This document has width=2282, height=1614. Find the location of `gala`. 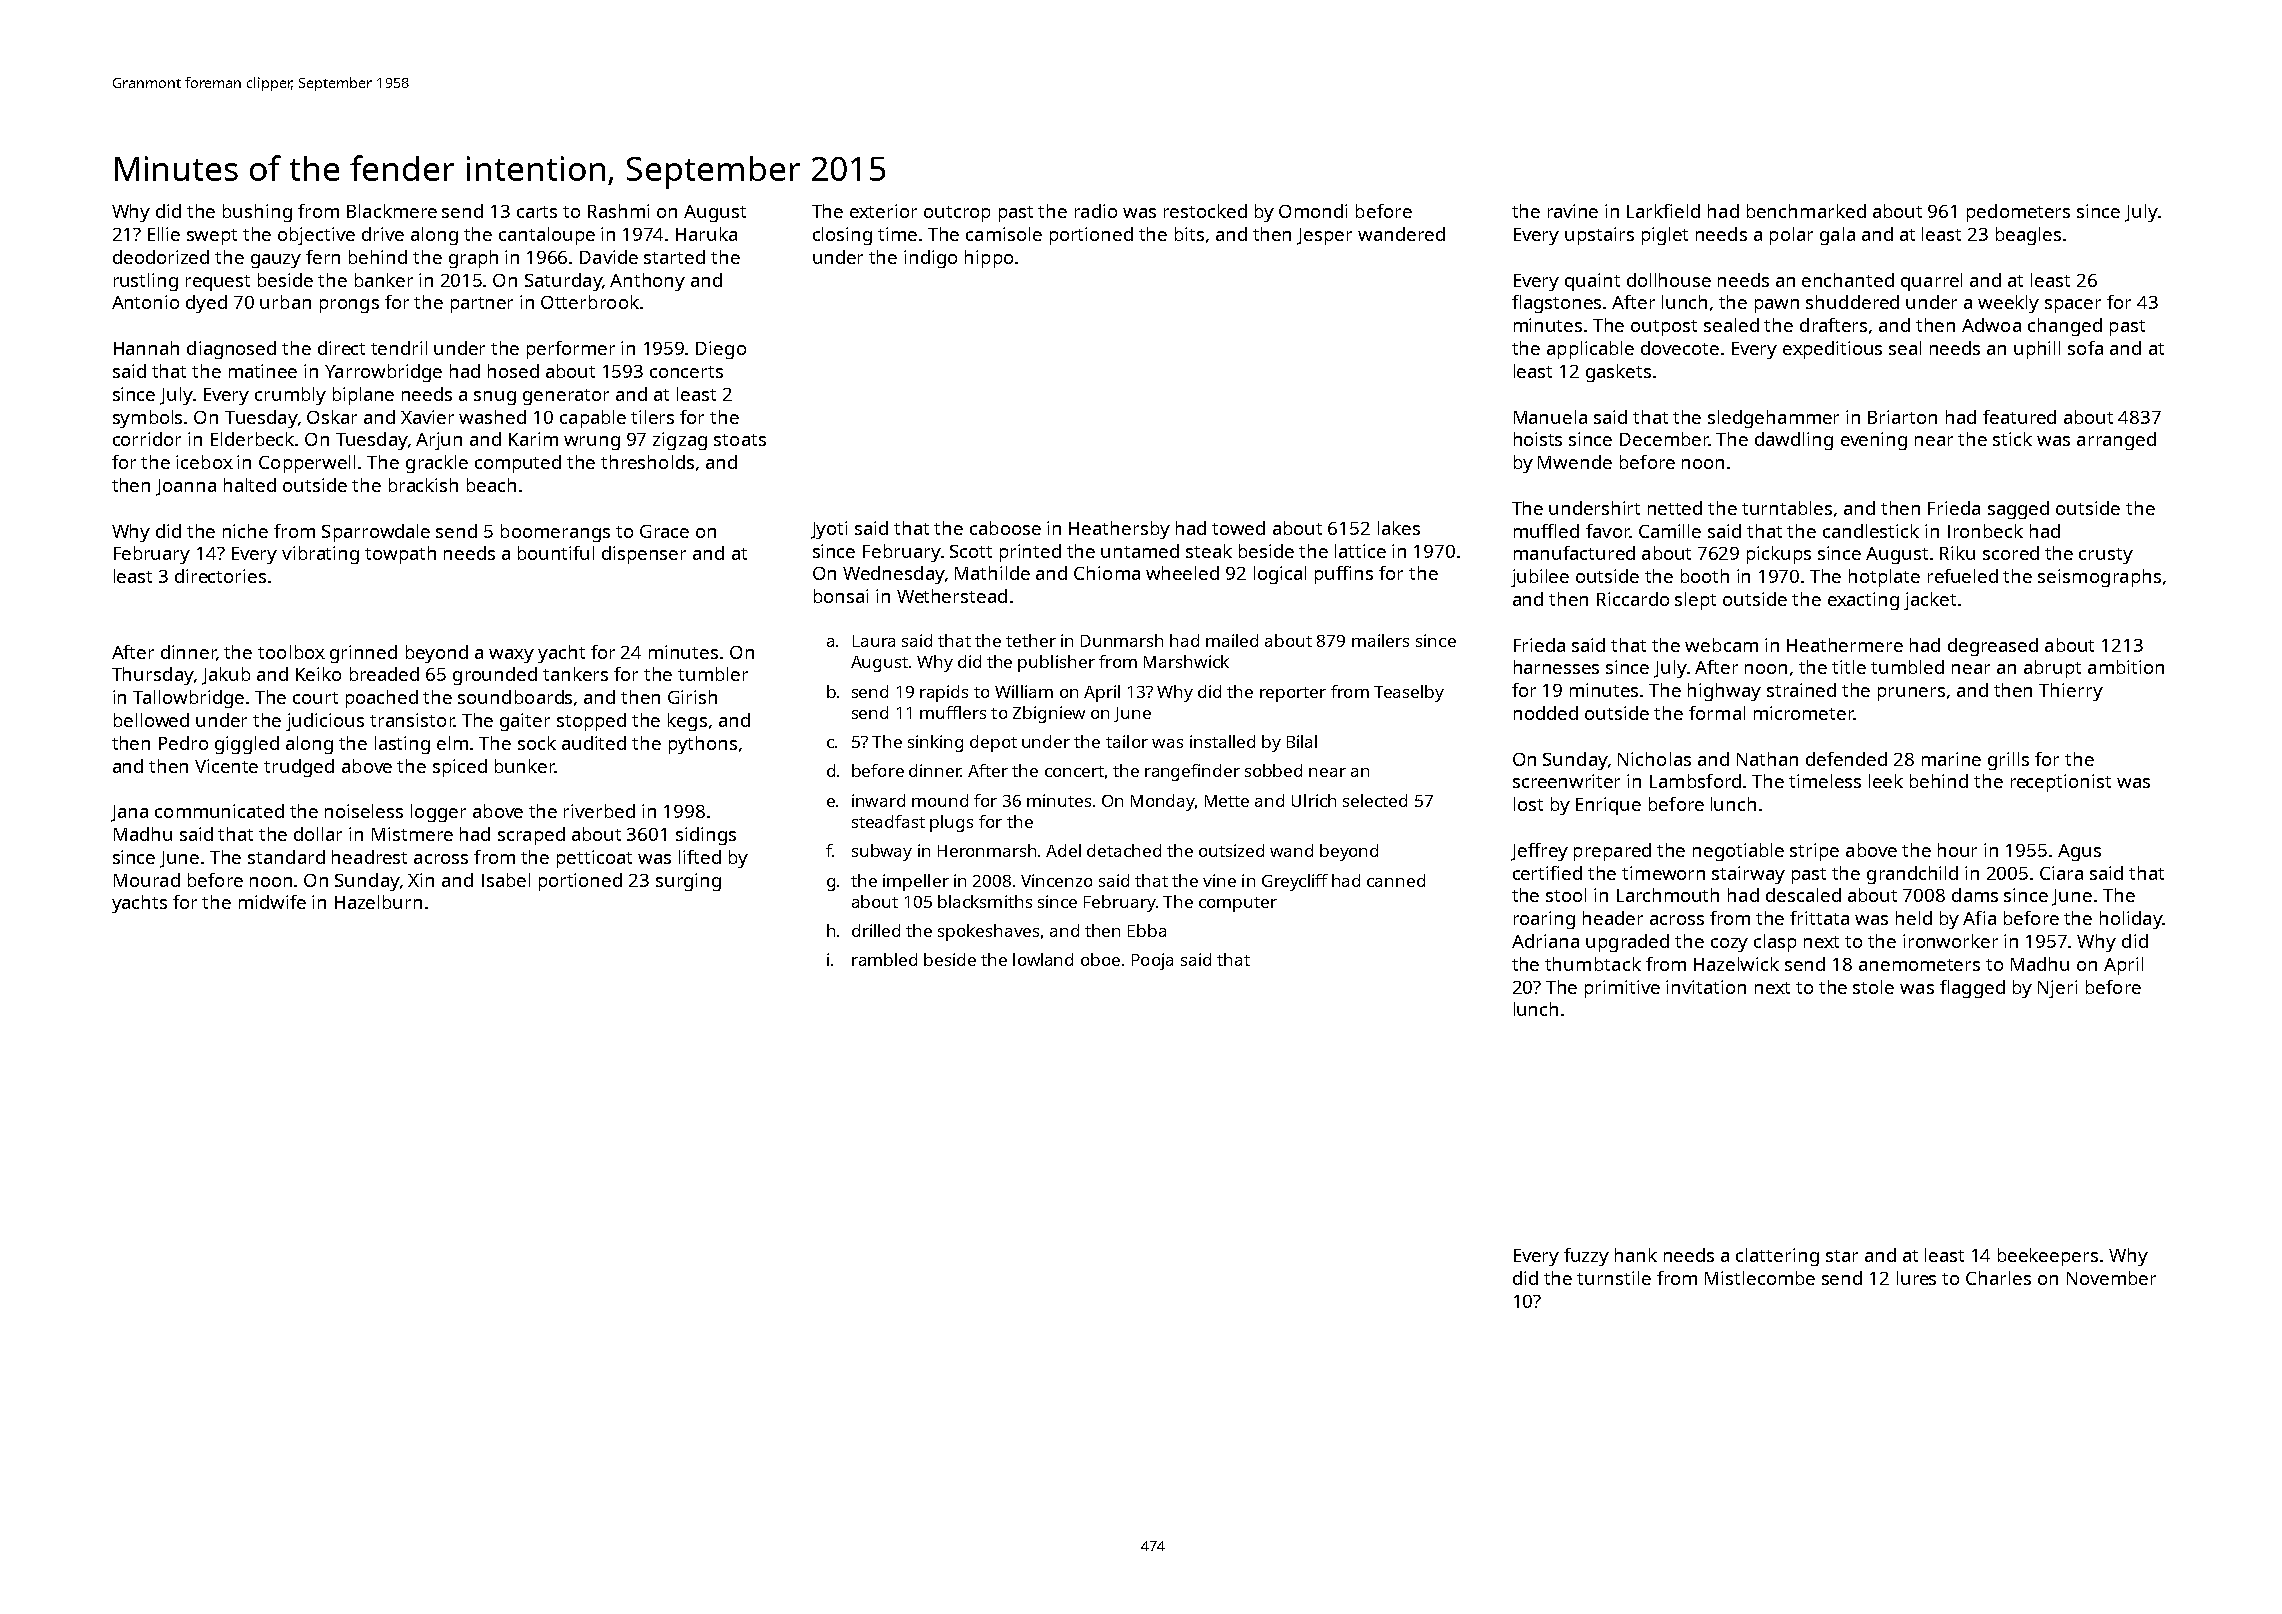

gala is located at coordinates (1837, 236).
